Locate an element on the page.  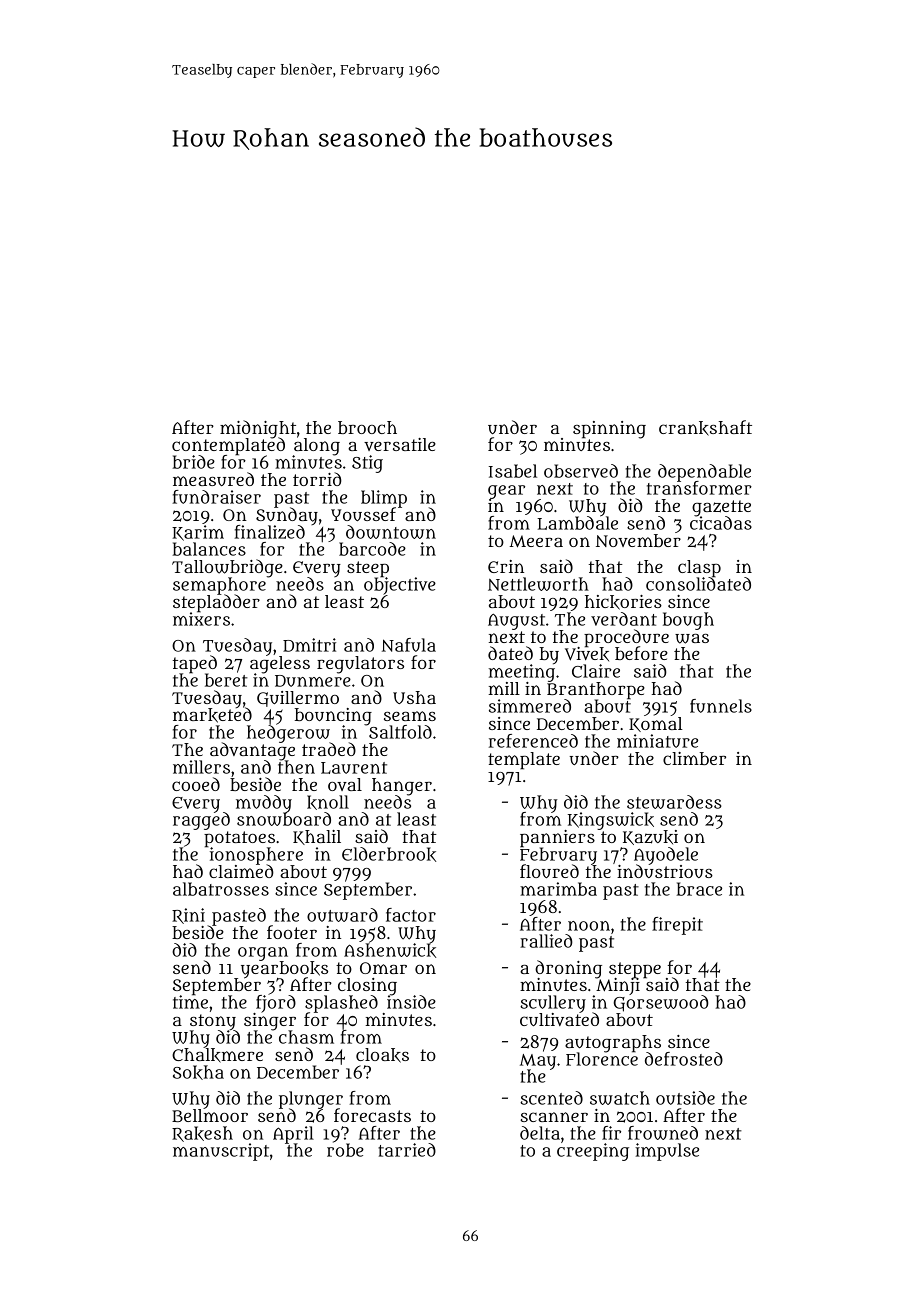
bride is located at coordinates (194, 462).
